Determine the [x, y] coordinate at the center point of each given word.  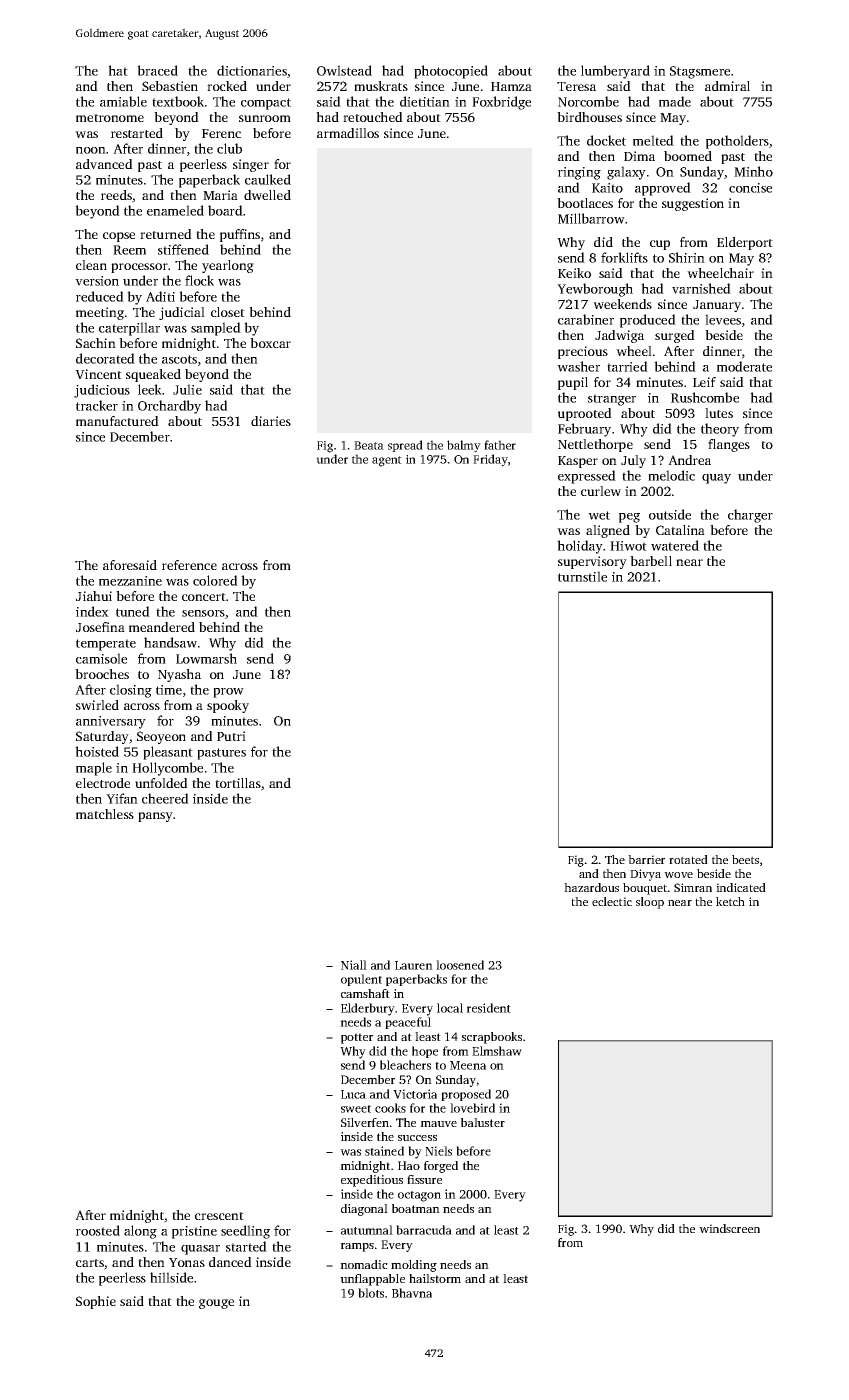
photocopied [451, 72]
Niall [354, 965]
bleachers [405, 1065]
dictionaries [252, 70]
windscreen [729, 1228]
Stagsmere [700, 72]
